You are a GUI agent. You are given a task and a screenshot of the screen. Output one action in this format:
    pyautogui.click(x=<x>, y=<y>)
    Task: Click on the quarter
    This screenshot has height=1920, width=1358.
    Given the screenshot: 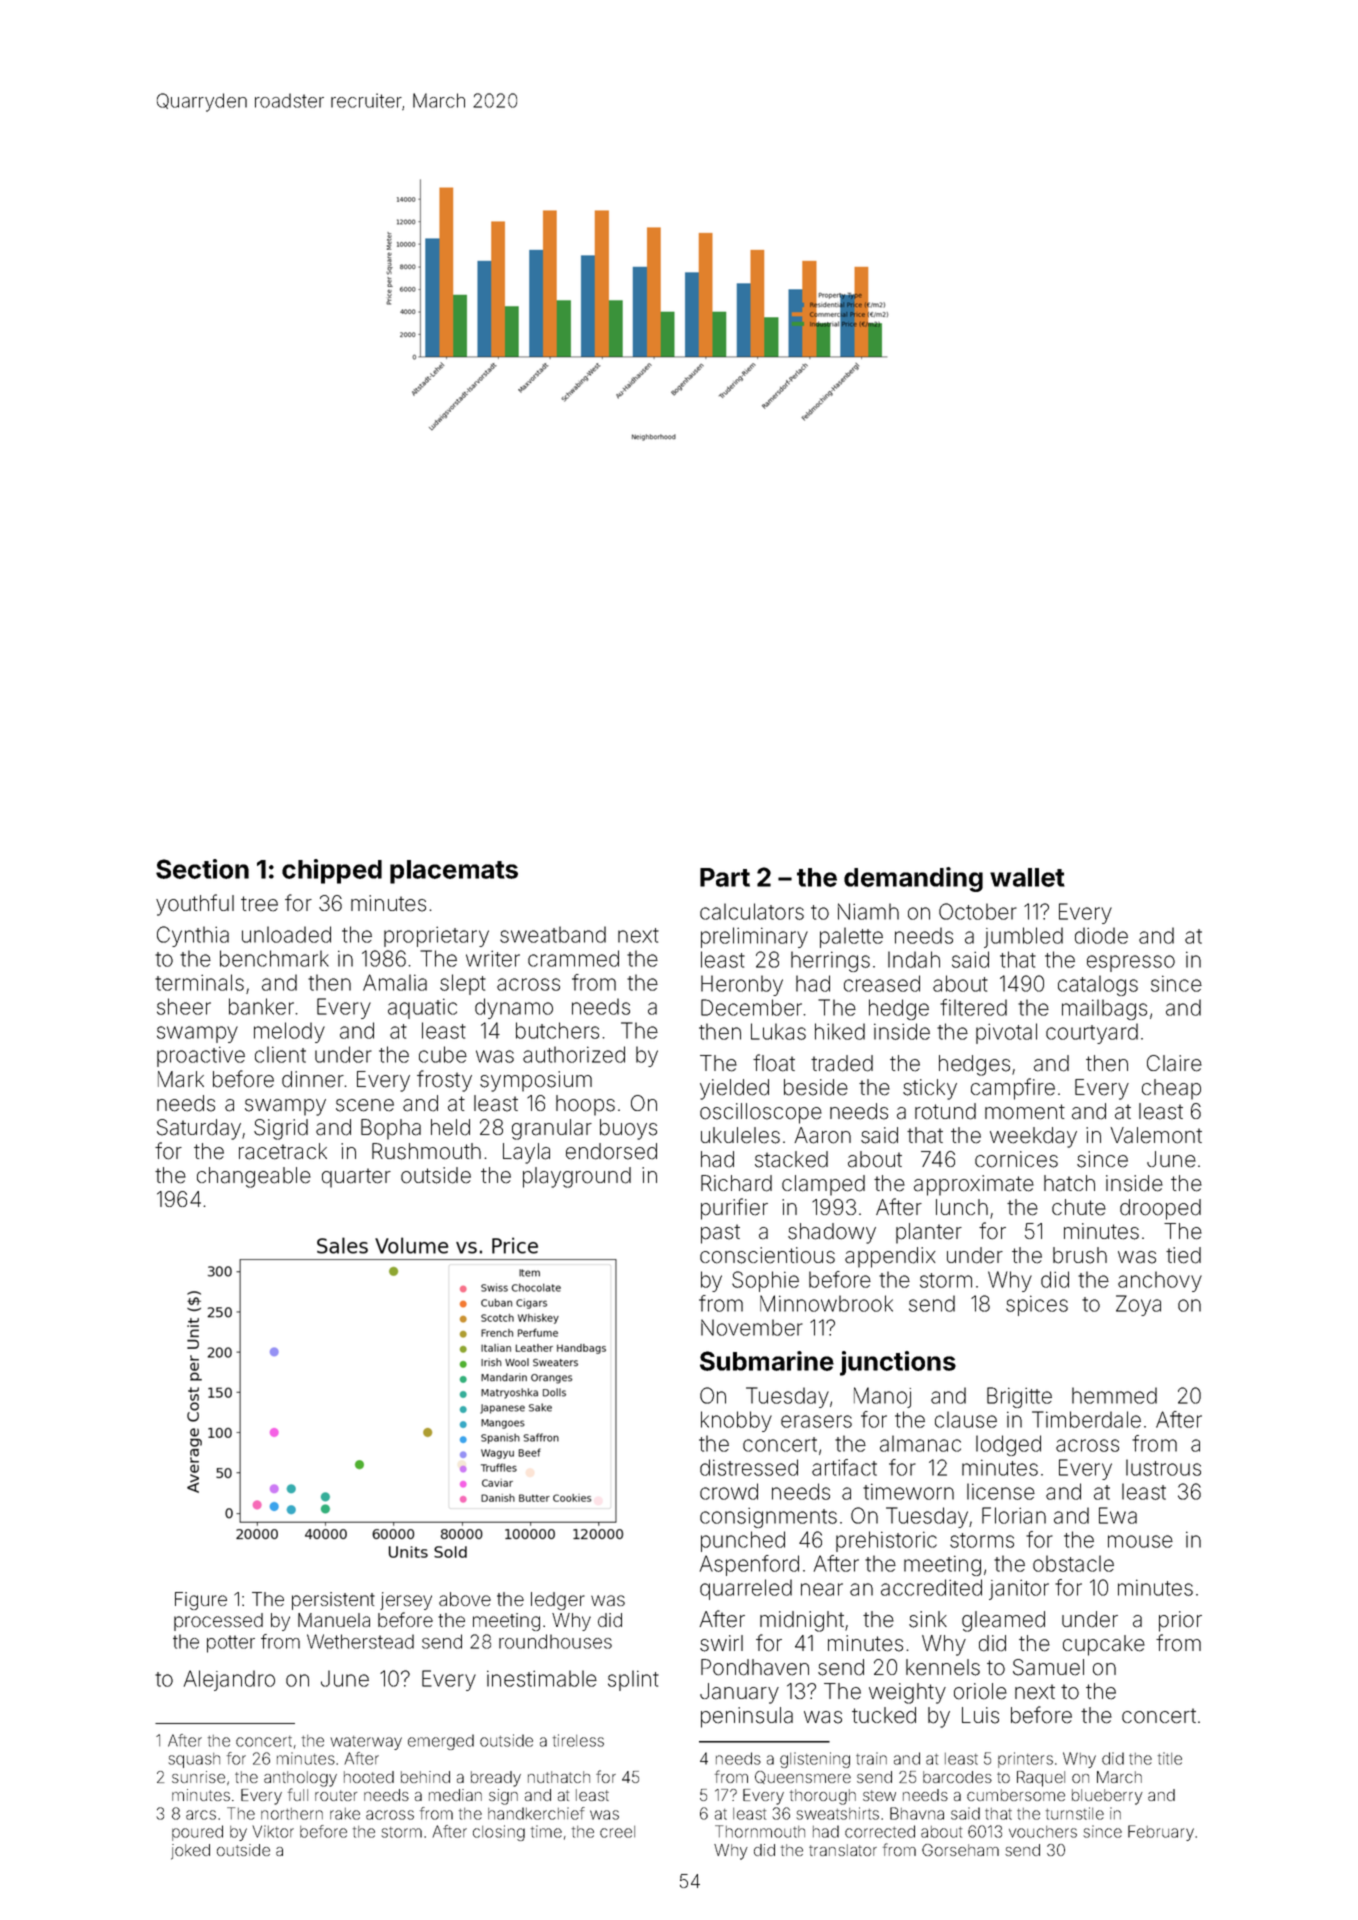 What is the action you would take?
    pyautogui.click(x=356, y=1178)
